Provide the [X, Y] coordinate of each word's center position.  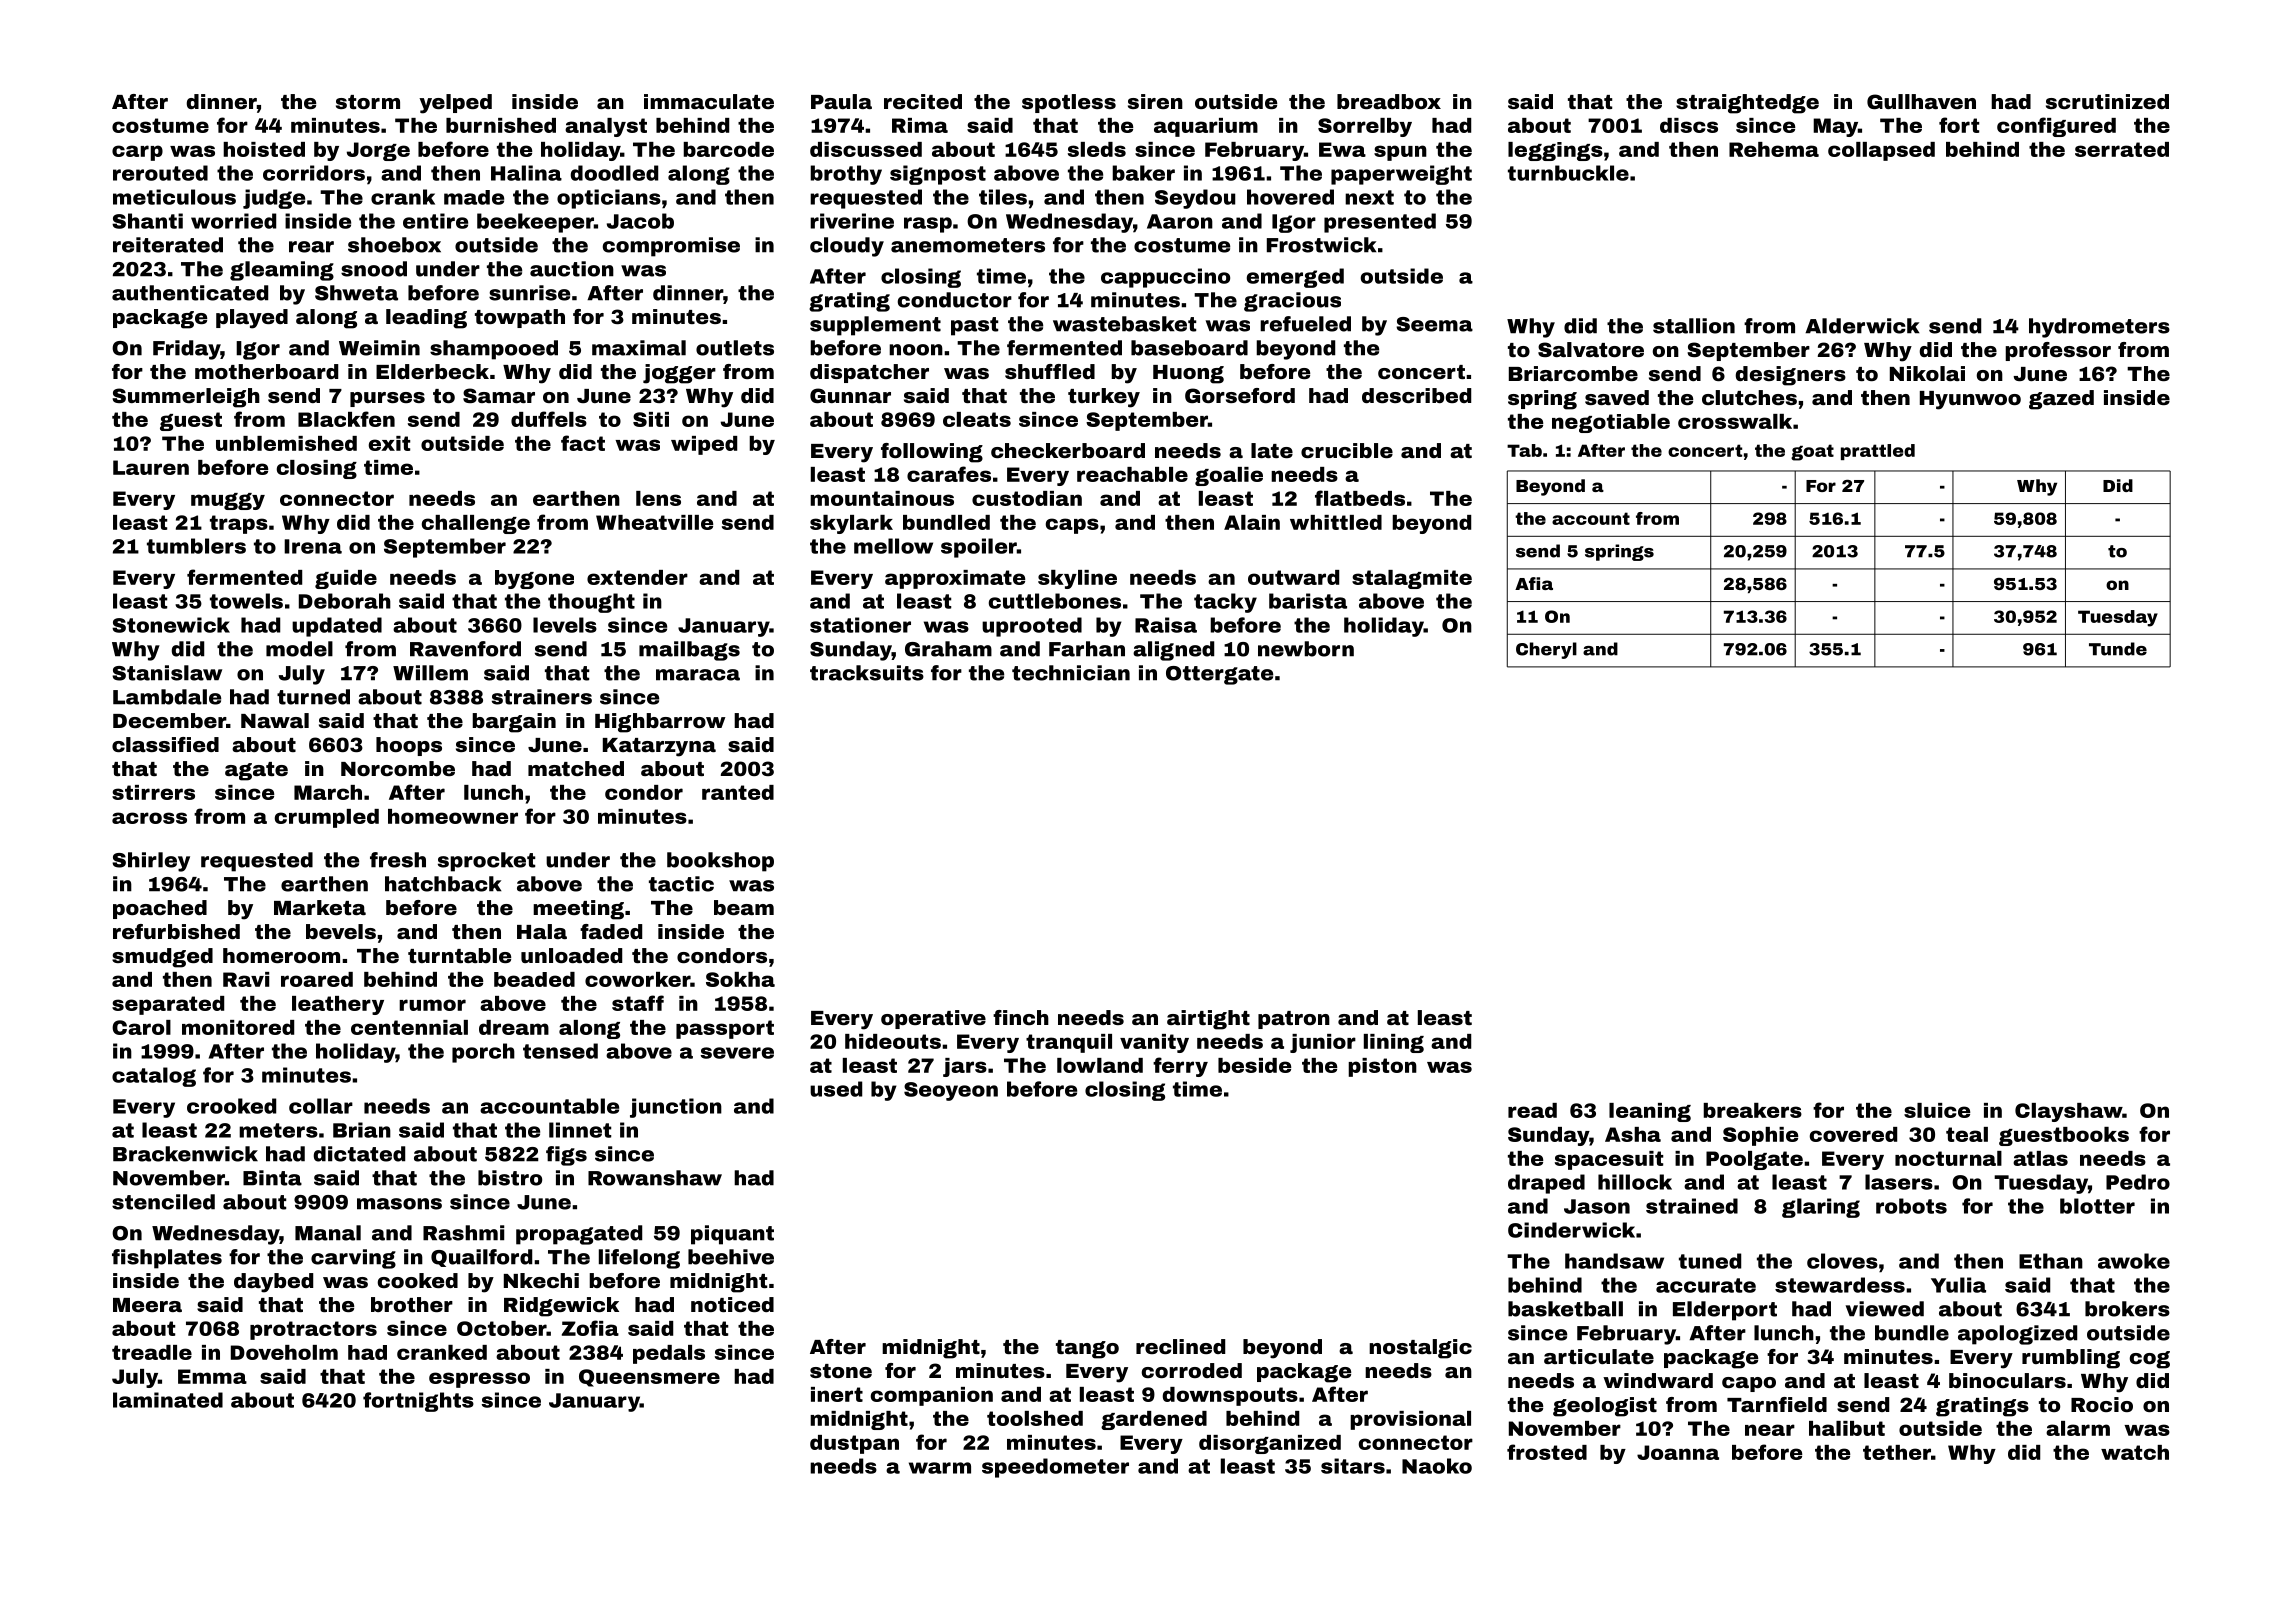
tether [1897, 1452]
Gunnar [850, 395]
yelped [455, 104]
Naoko [1437, 1466]
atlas [2040, 1158]
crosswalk [1735, 421]
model [299, 649]
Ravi [246, 979]
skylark [851, 524]
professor [2058, 351]
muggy [228, 501]
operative [933, 1019]
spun [1400, 153]
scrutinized [2107, 101]
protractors [313, 1330]
